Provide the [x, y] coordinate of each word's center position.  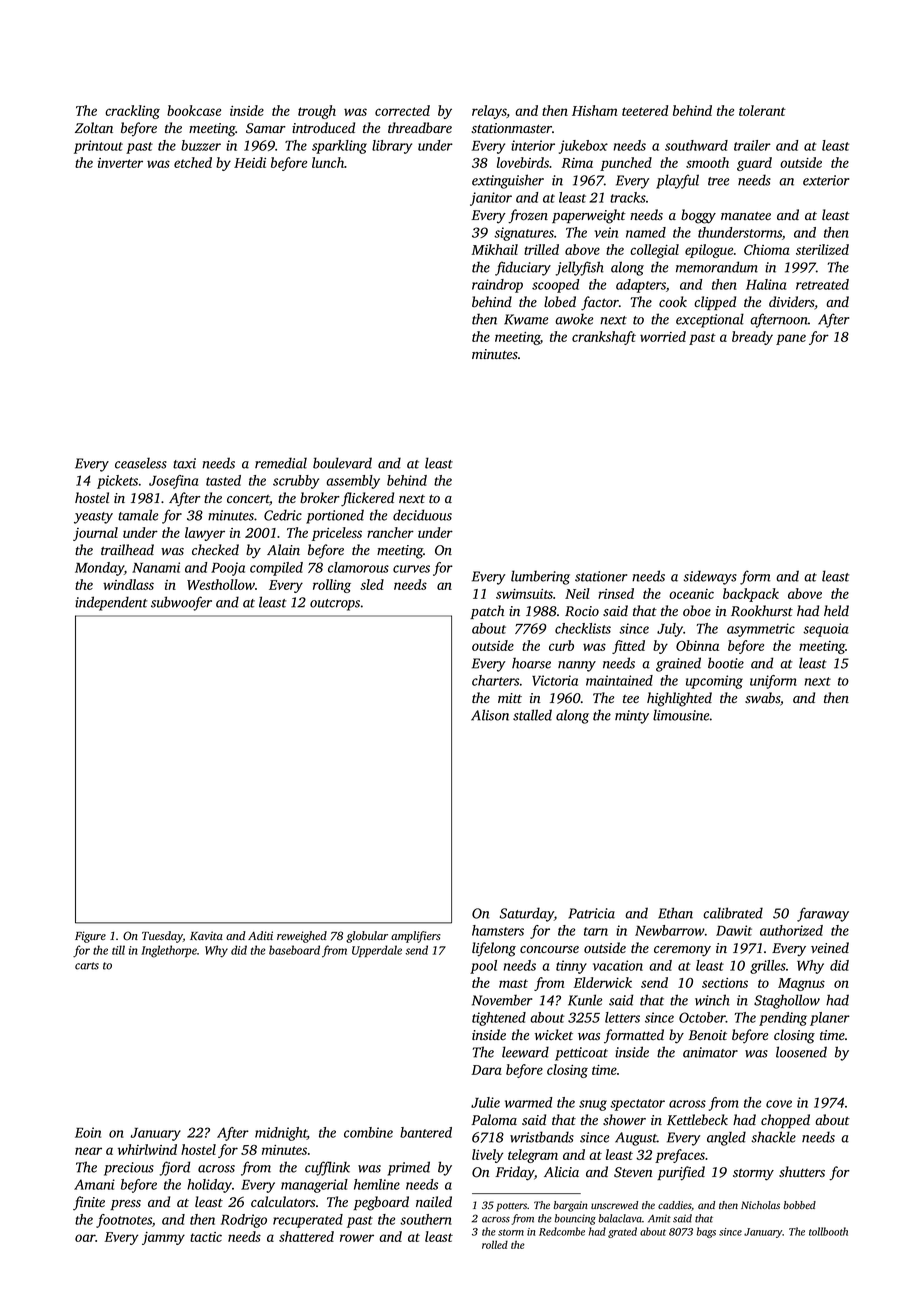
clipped [715, 303]
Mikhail [494, 249]
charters [495, 680]
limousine [681, 715]
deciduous [422, 515]
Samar [266, 128]
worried [663, 336]
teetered [645, 110]
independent [111, 603]
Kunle [585, 1000]
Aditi [260, 935]
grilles [768, 967]
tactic [206, 1237]
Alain [283, 549]
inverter [120, 163]
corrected [402, 110]
